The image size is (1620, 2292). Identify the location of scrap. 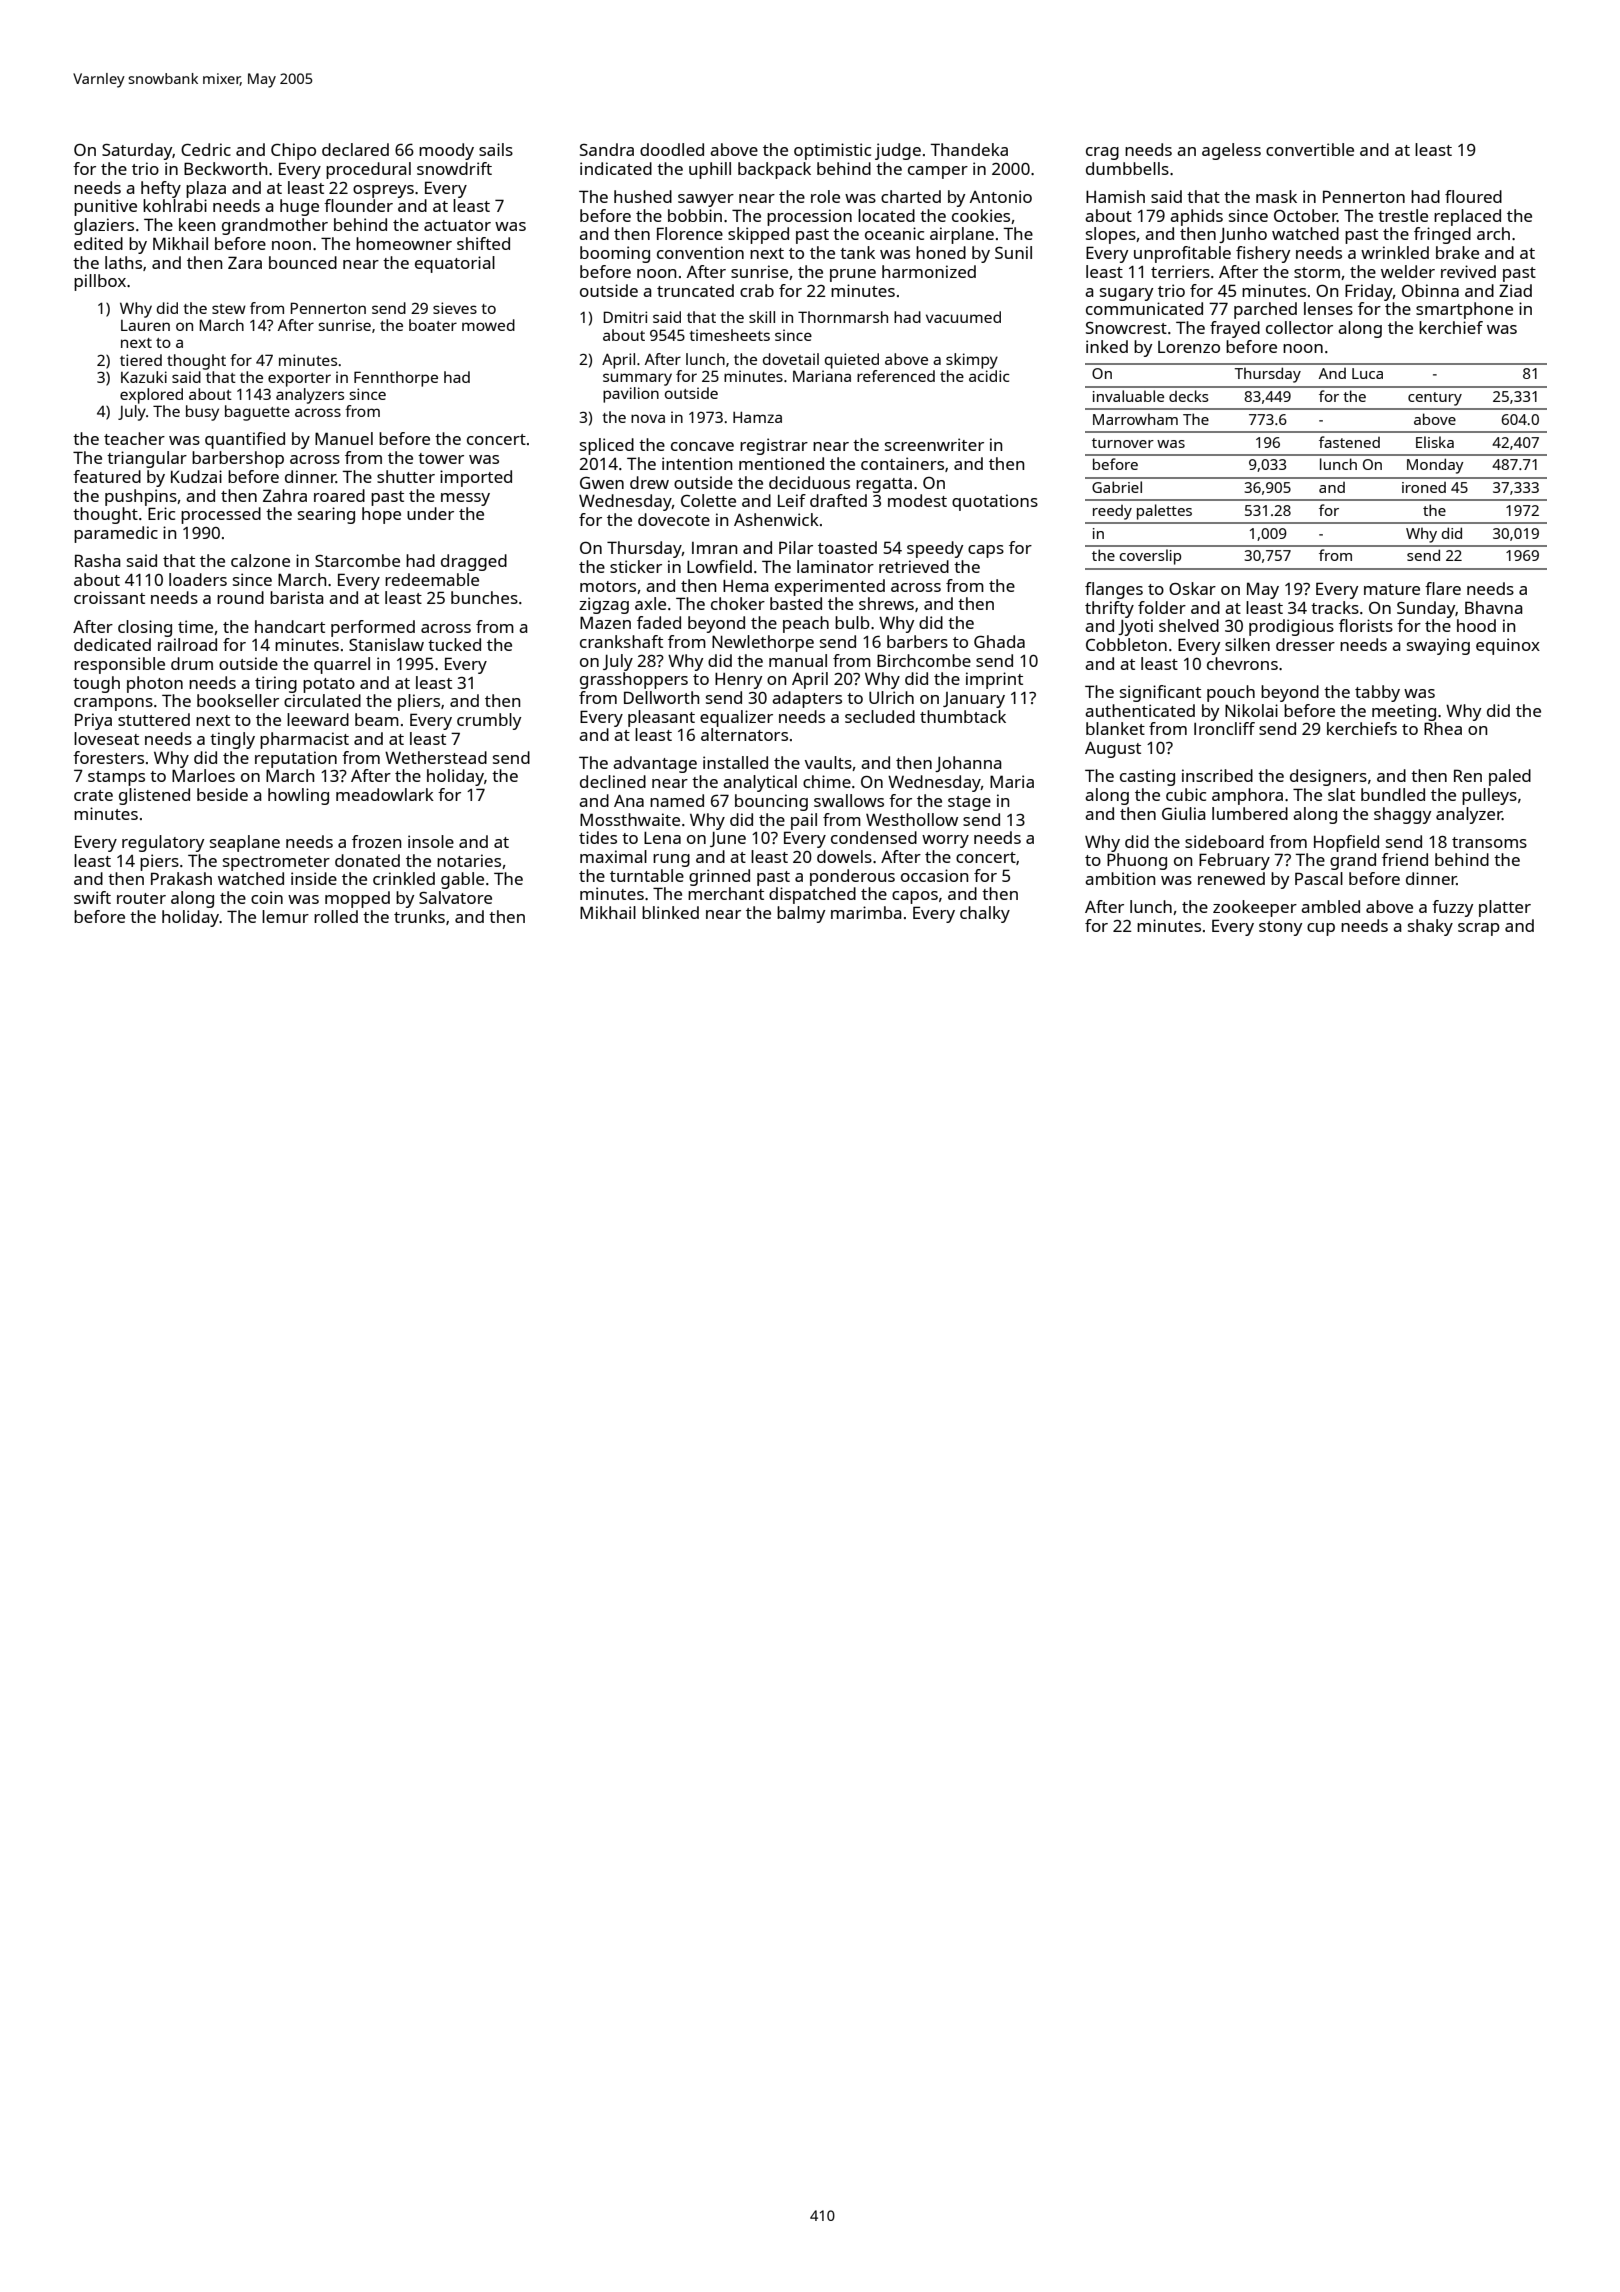
(1479, 929).
